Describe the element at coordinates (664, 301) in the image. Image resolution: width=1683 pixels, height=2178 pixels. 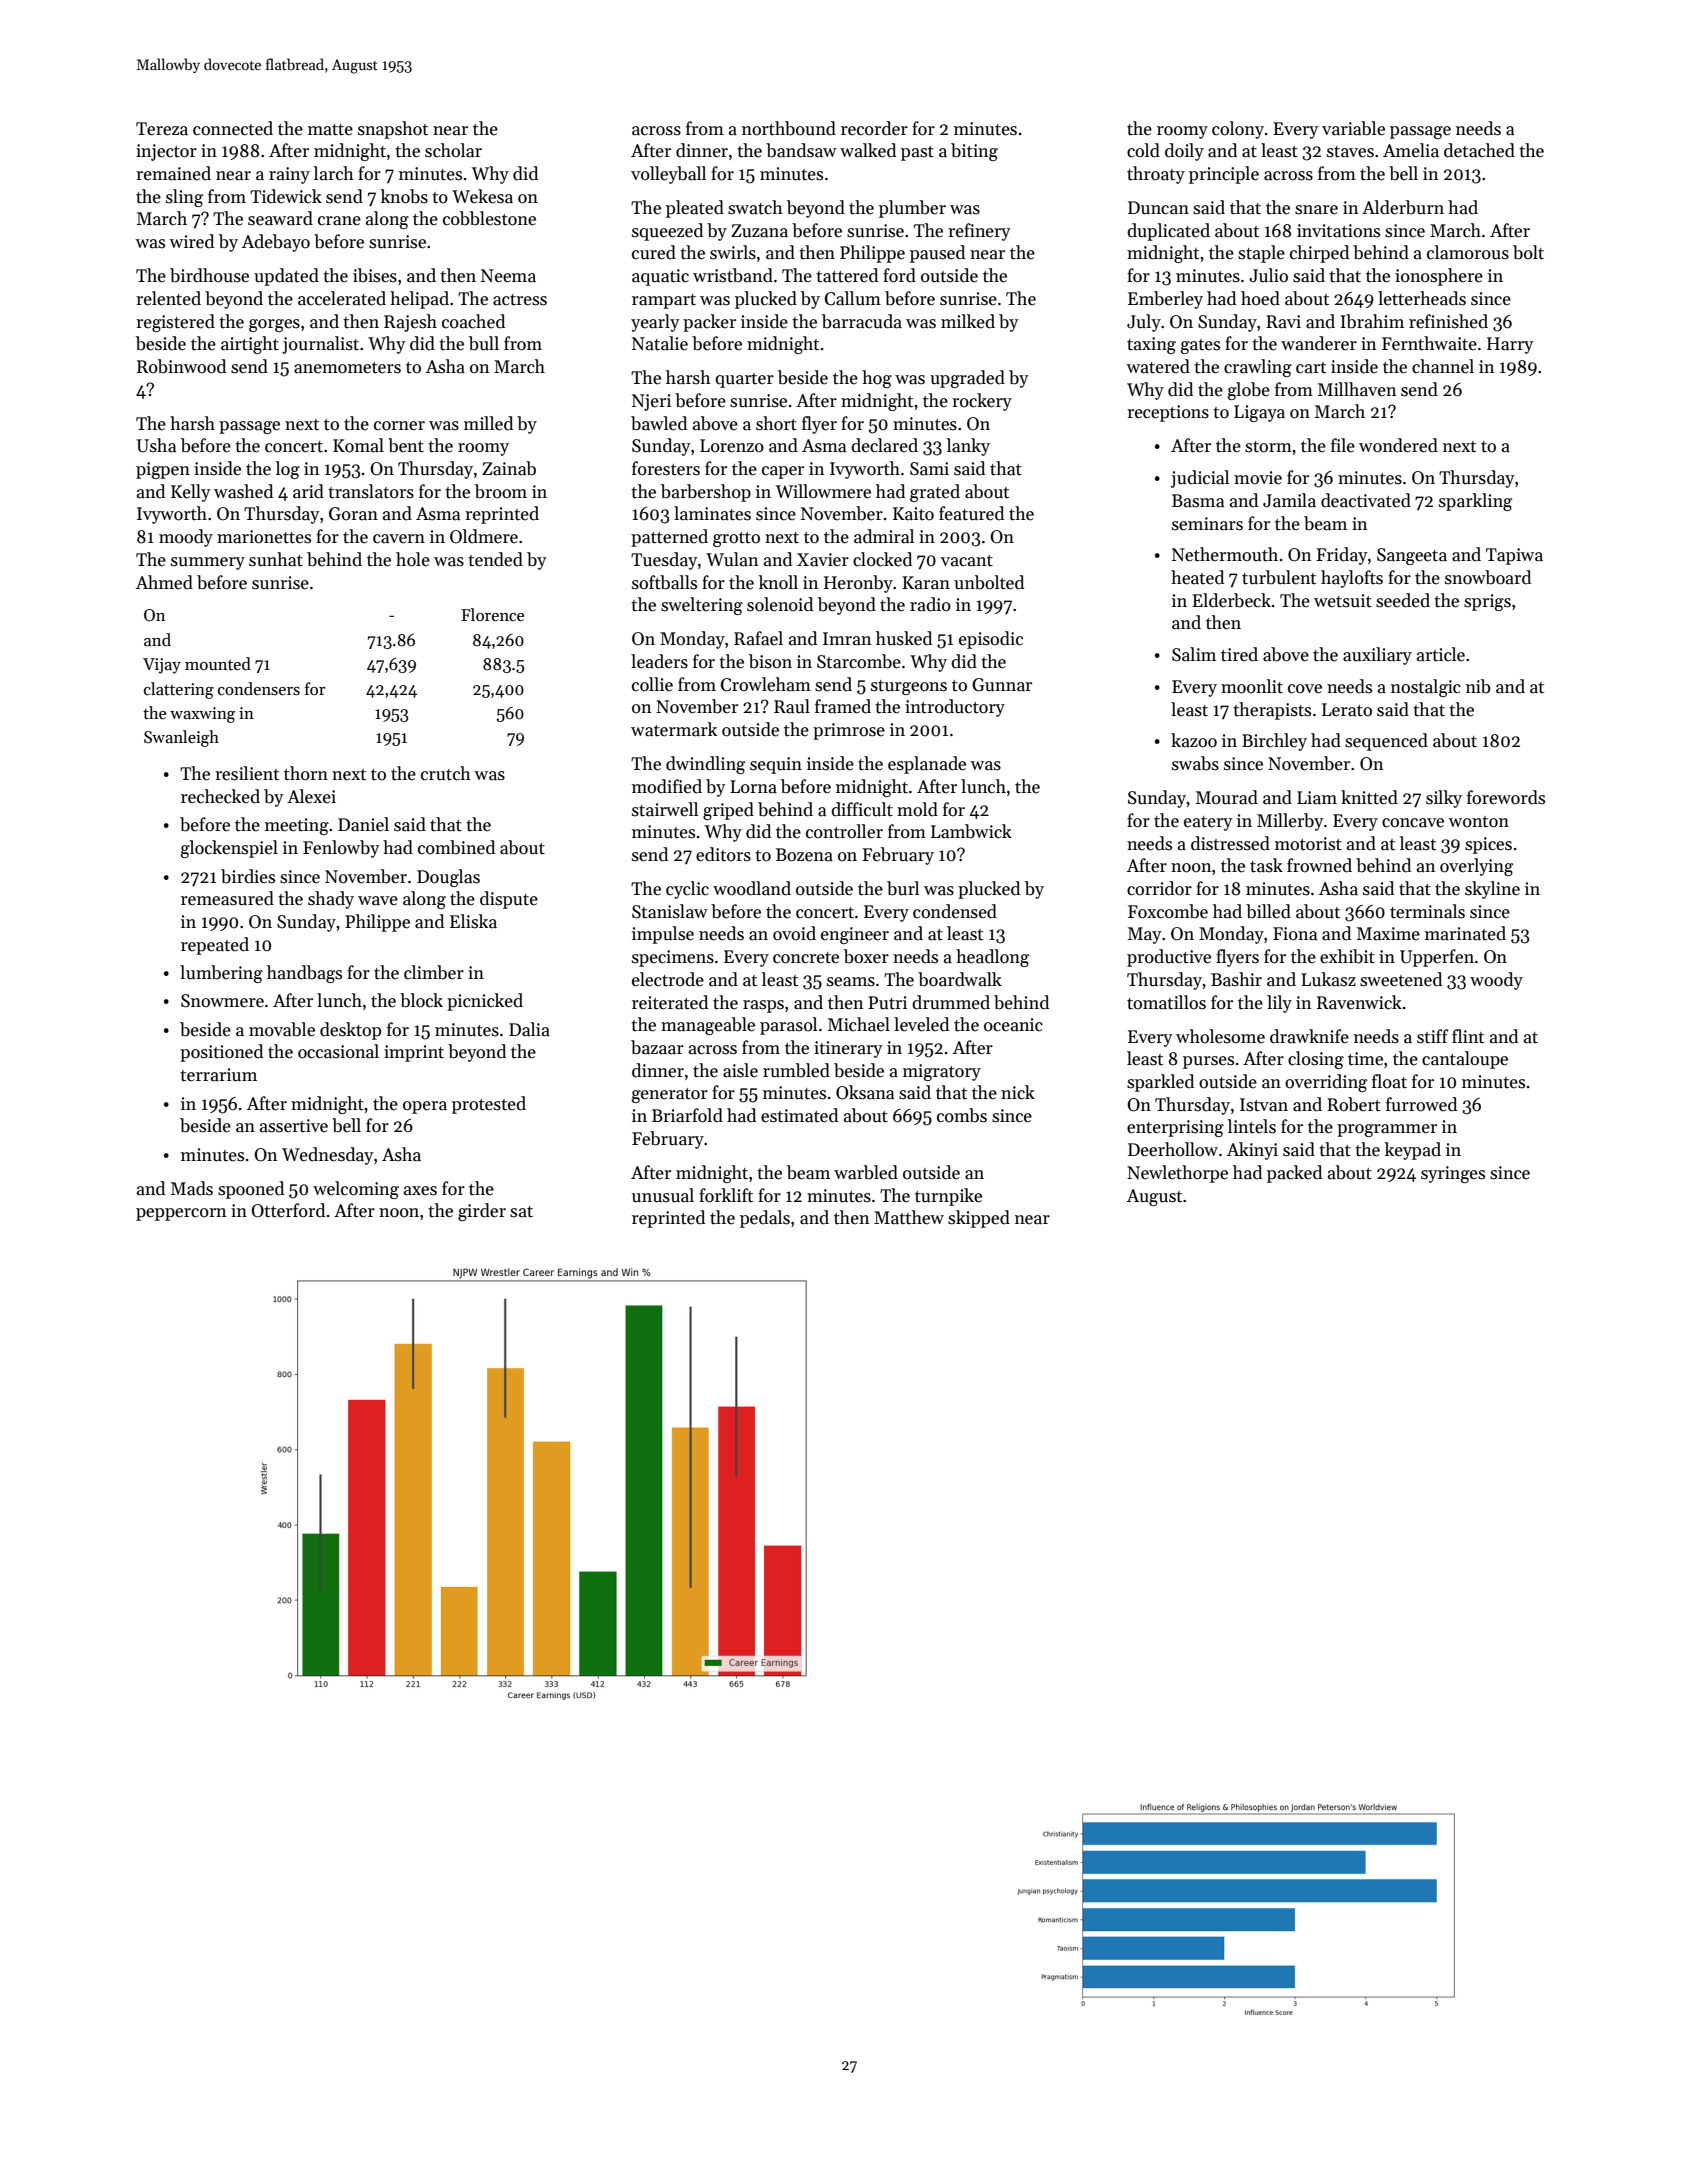
I see `rampart` at that location.
